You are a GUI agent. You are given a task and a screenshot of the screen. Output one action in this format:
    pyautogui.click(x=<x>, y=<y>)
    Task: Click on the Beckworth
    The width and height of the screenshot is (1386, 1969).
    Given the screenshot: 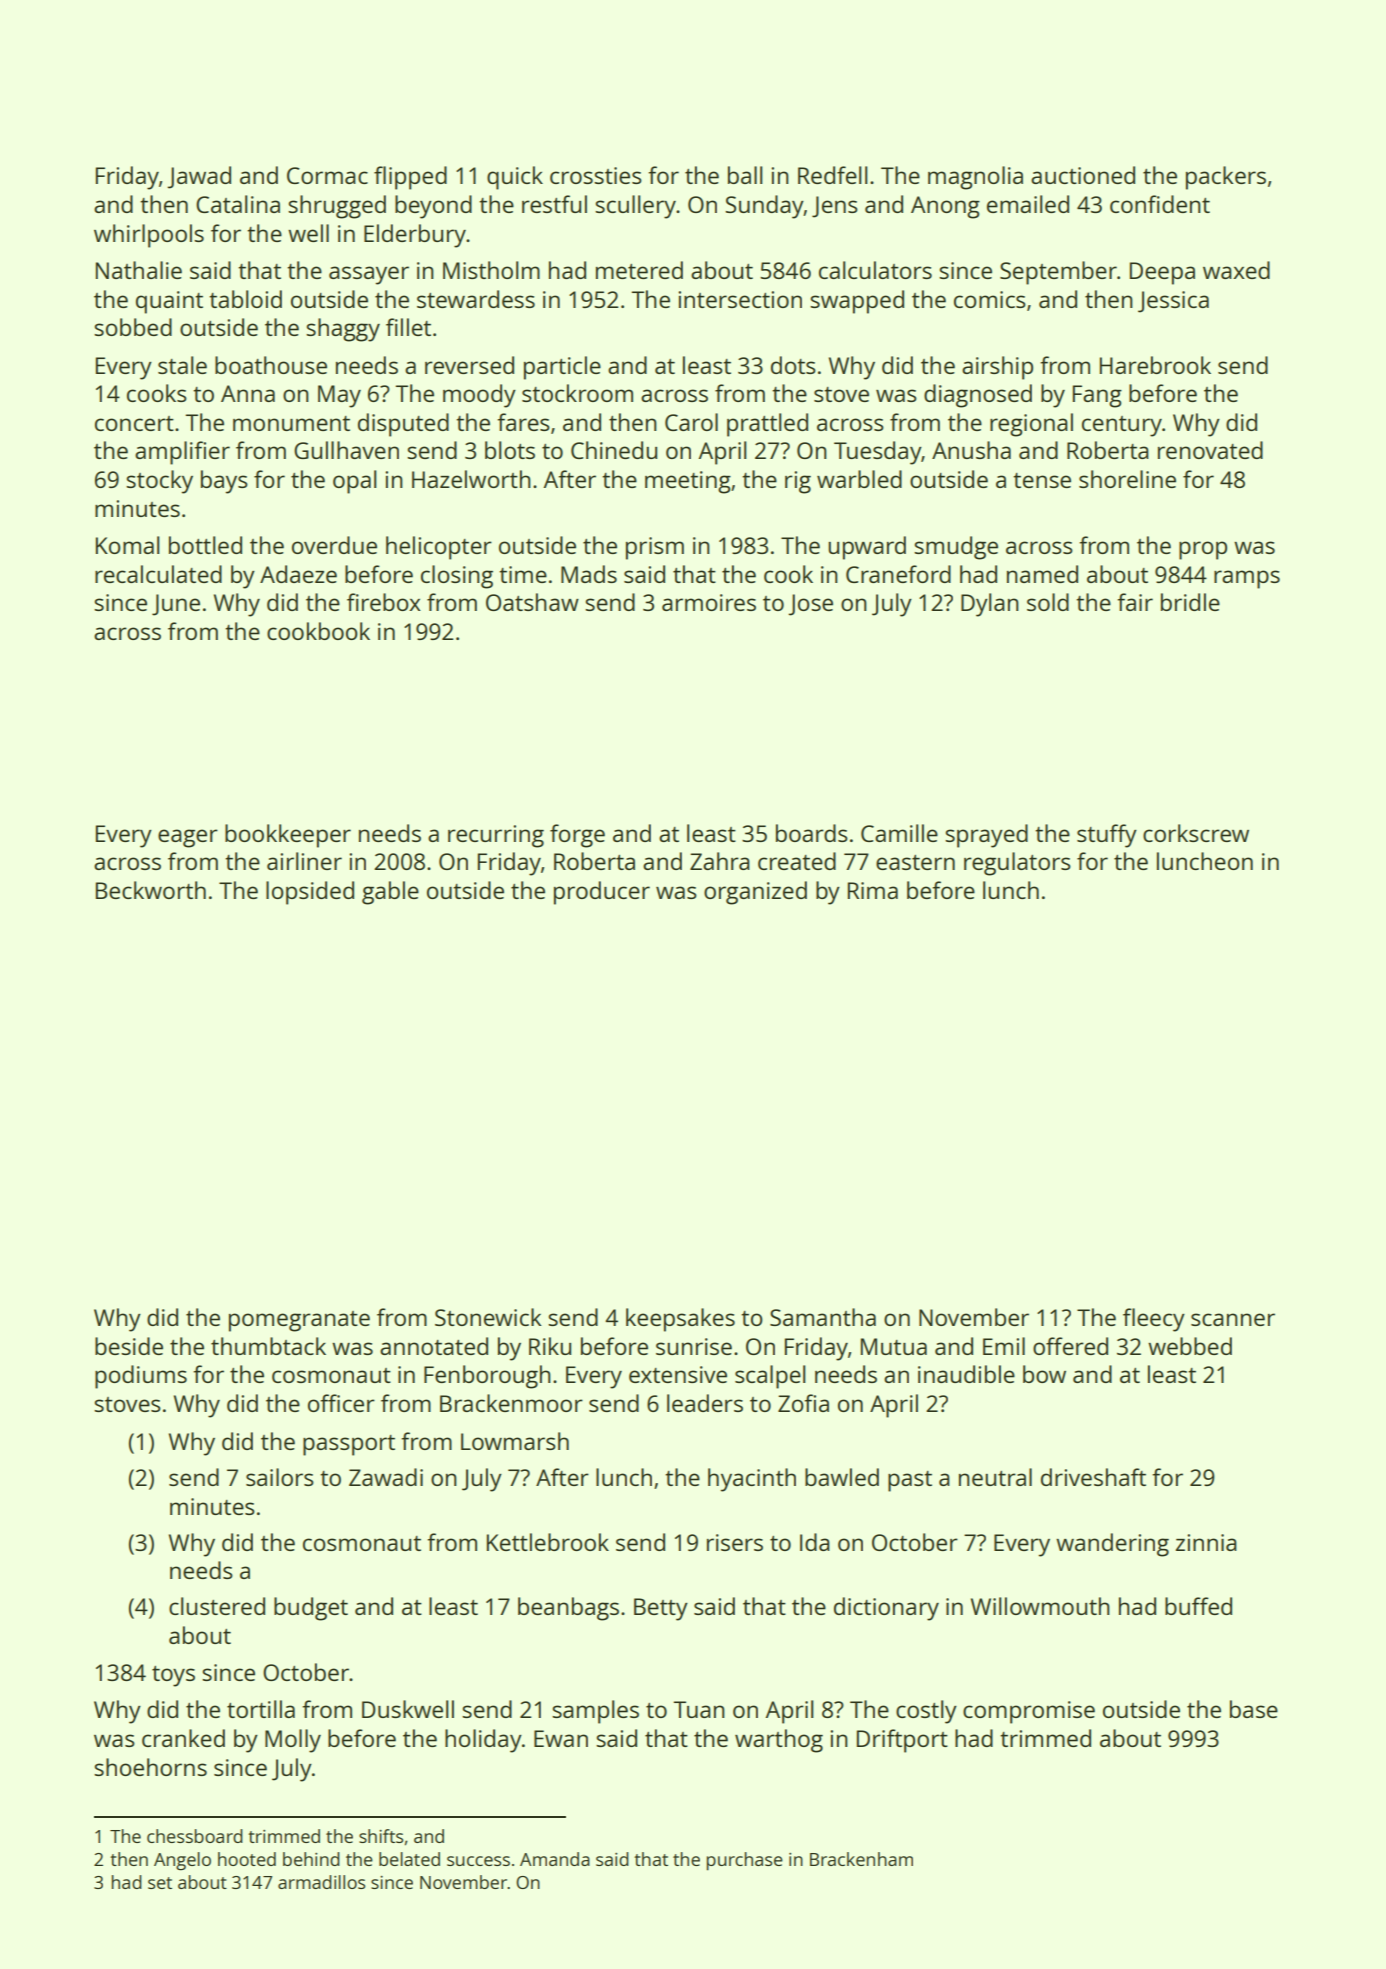 What is the action you would take?
    pyautogui.click(x=151, y=890)
